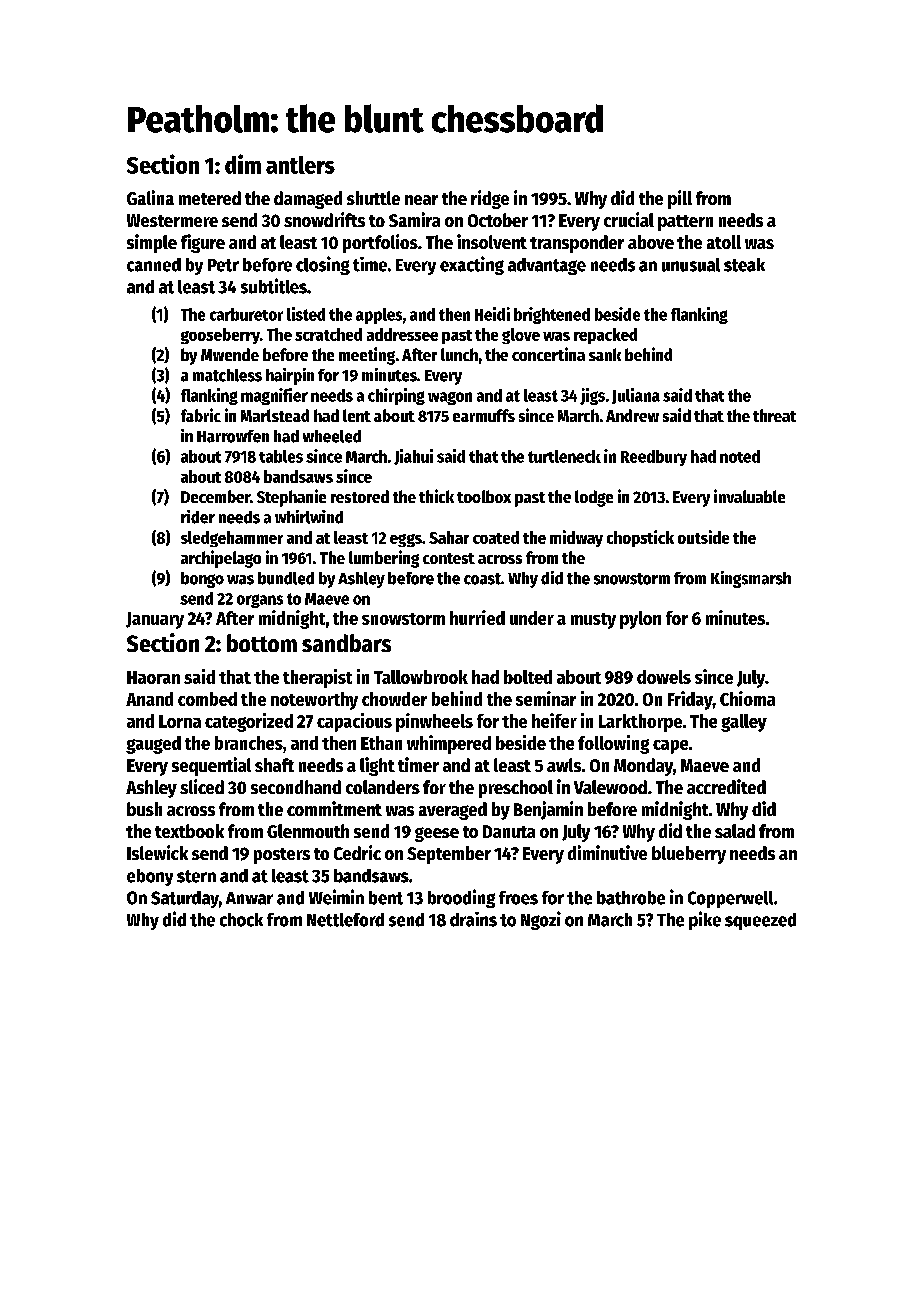 Image resolution: width=924 pixels, height=1314 pixels. I want to click on lumbering, so click(384, 559).
